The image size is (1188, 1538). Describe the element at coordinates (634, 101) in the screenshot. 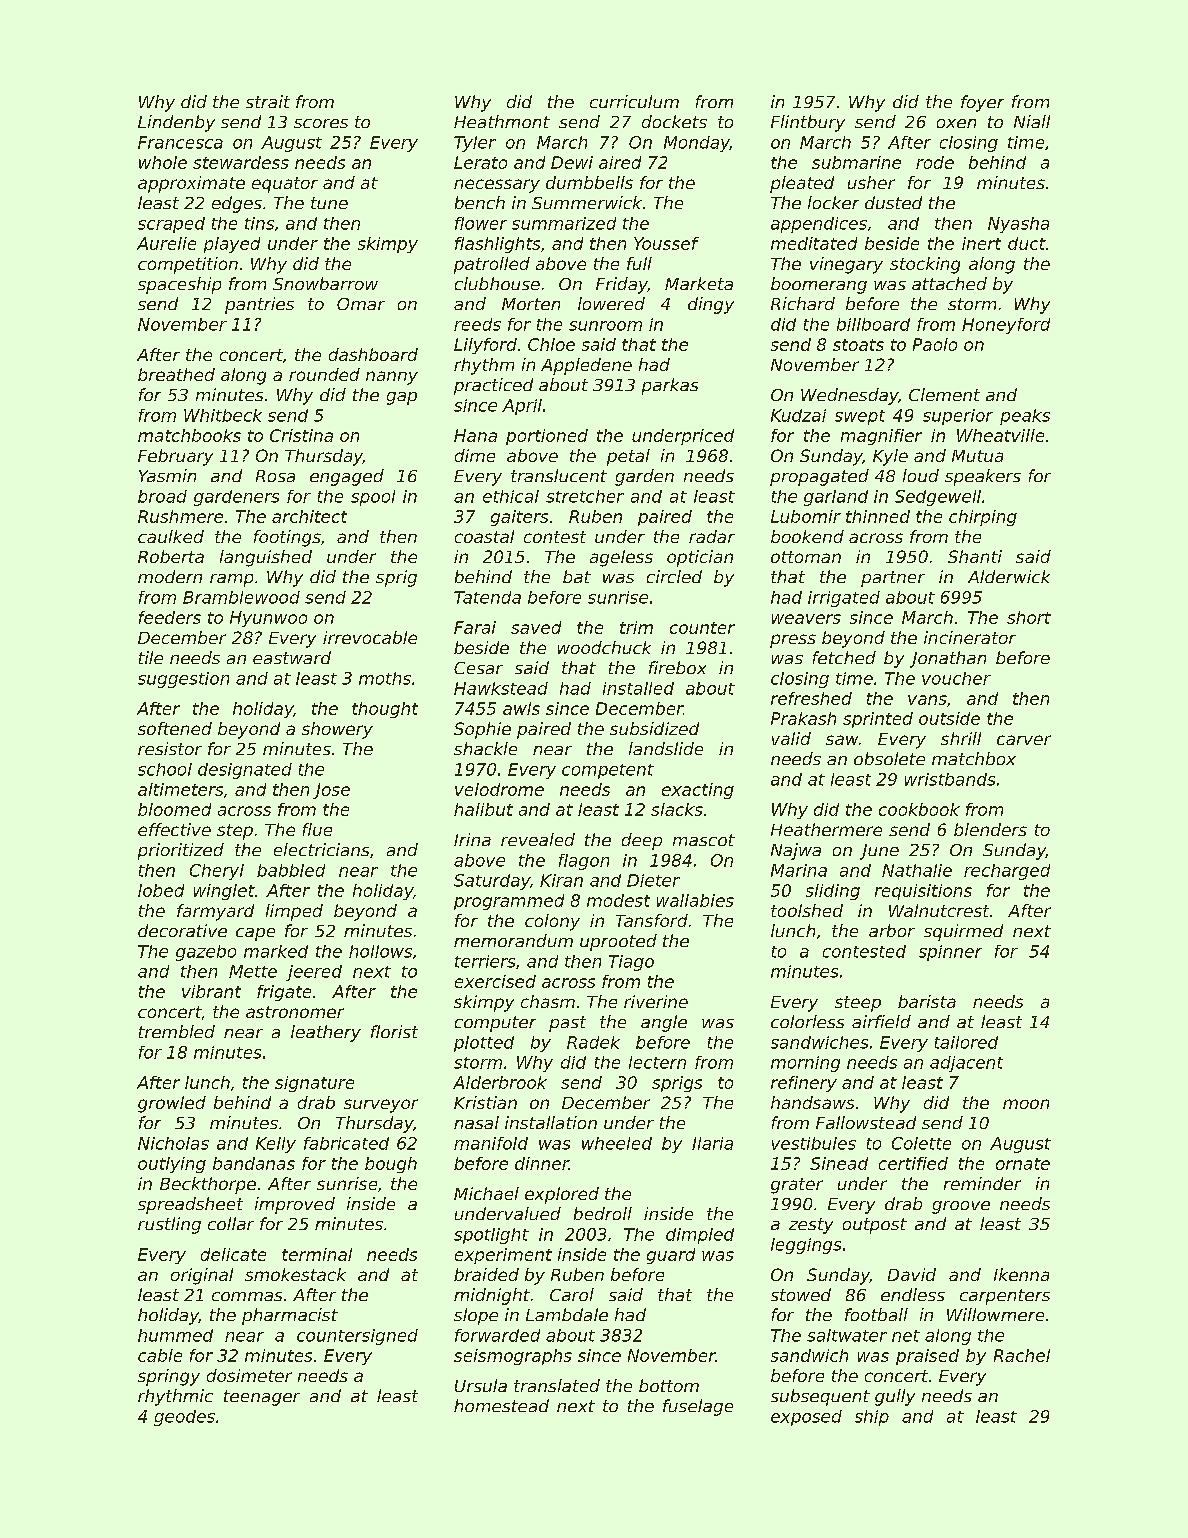

I see `curriculum` at that location.
